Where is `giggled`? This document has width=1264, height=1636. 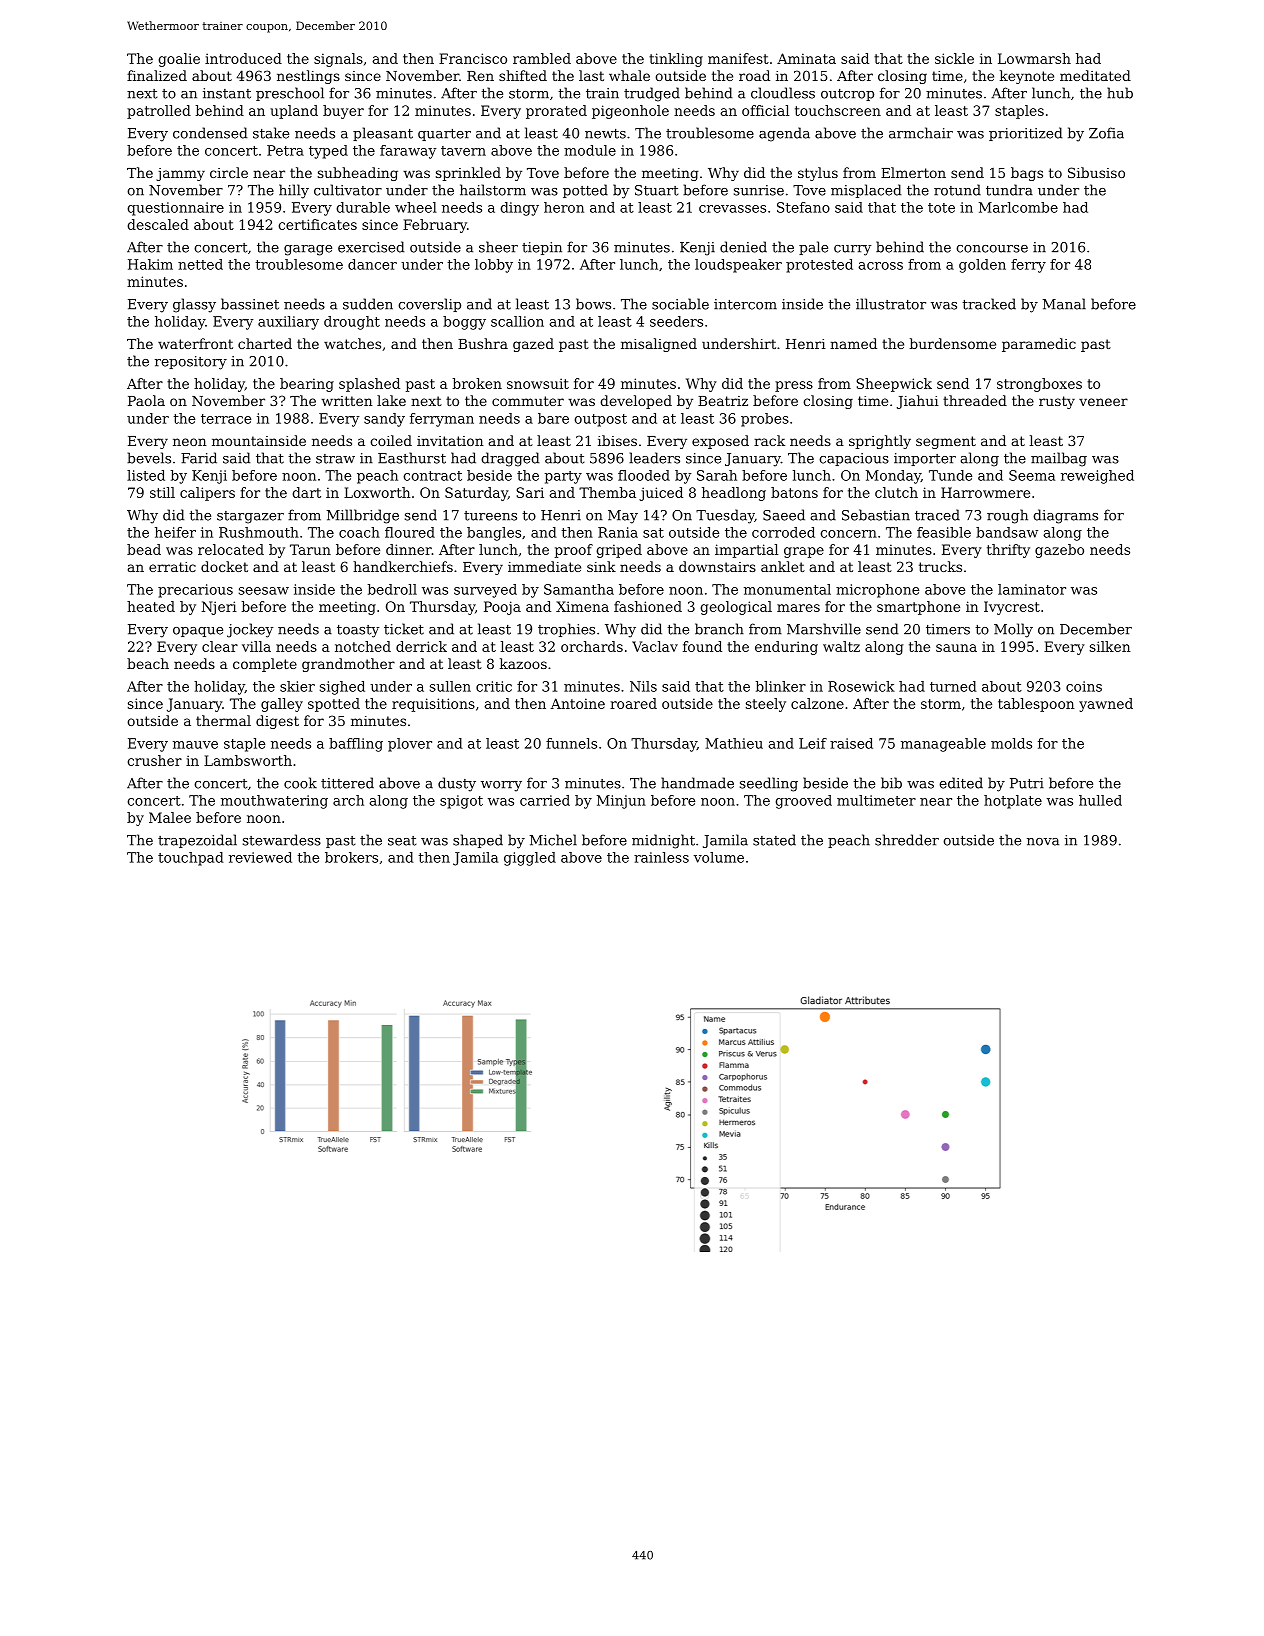
giggled is located at coordinates (530, 859).
